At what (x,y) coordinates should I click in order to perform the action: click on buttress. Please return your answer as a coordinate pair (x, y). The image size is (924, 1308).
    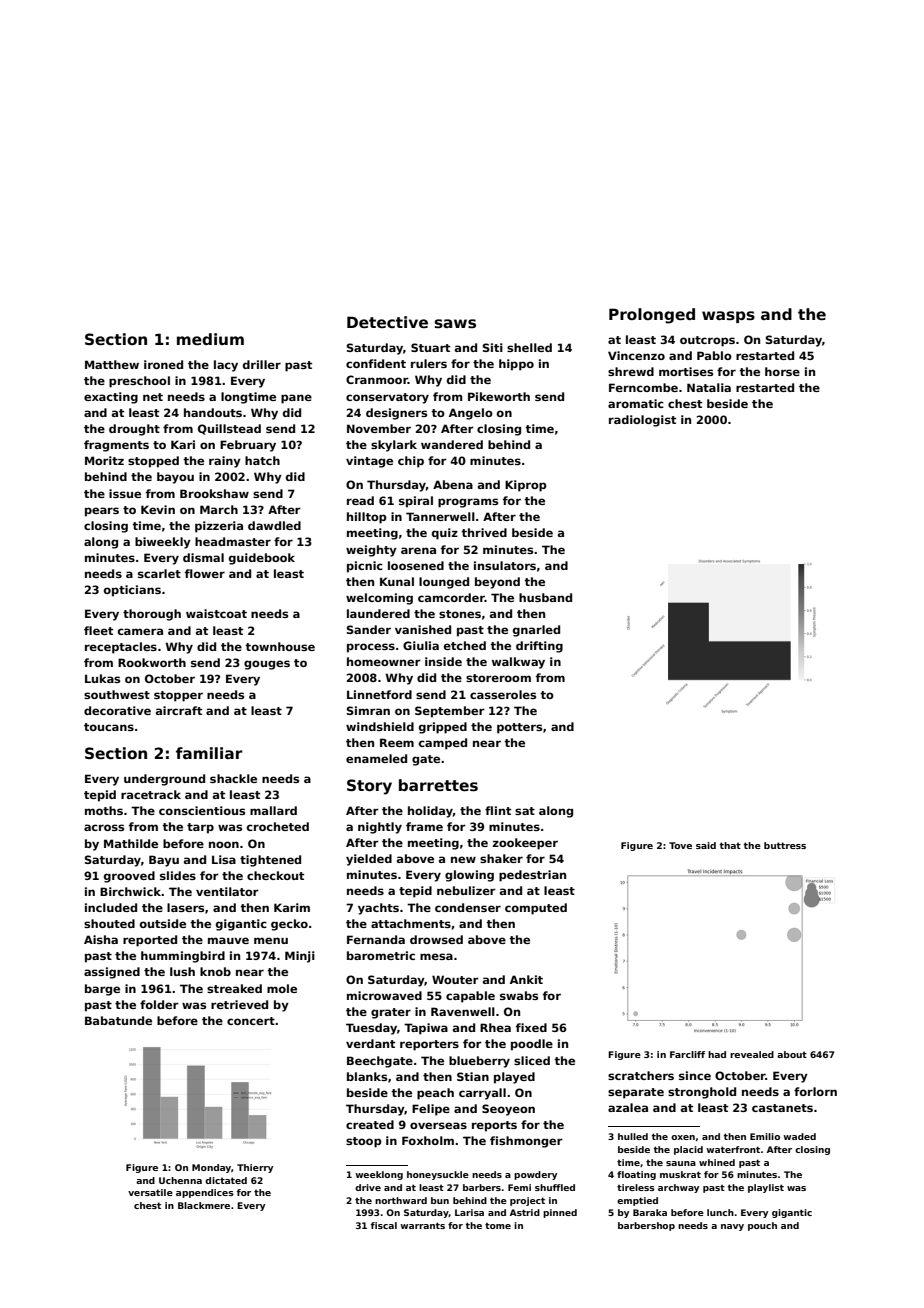
    Looking at the image, I should click on (785, 845).
